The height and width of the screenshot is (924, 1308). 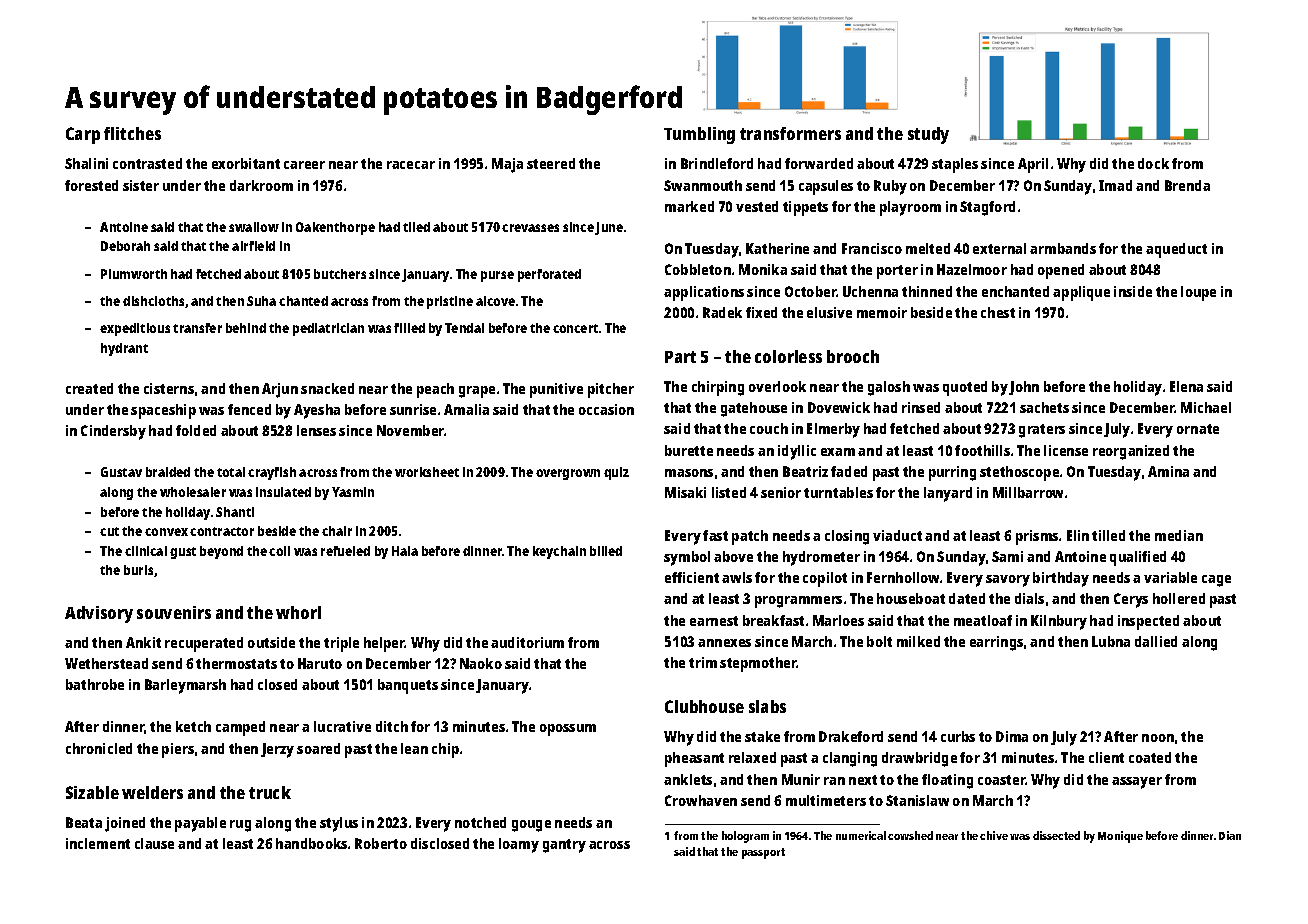 I want to click on viaduct, so click(x=897, y=535).
